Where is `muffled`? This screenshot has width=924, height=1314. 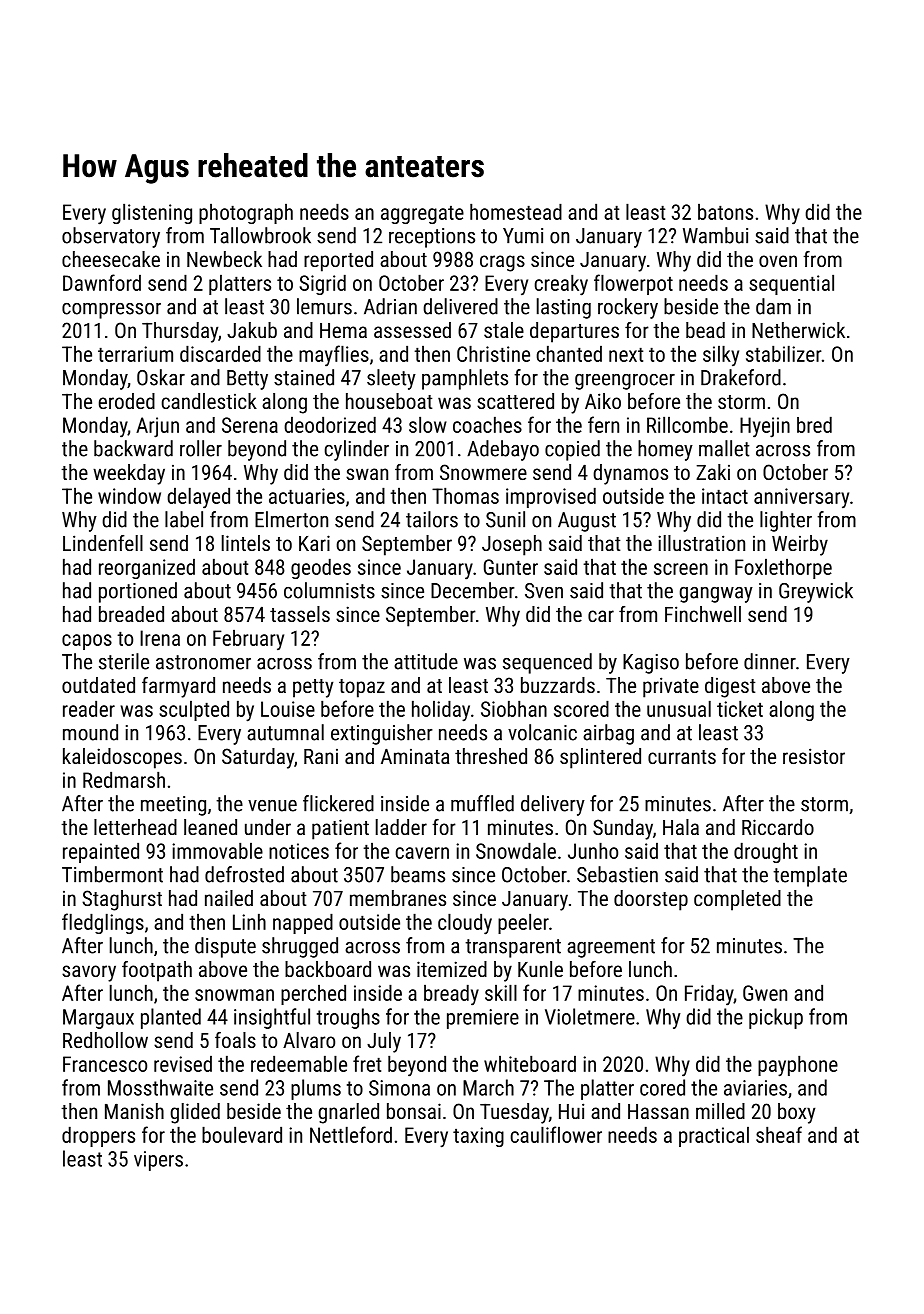
muffled is located at coordinates (482, 803).
